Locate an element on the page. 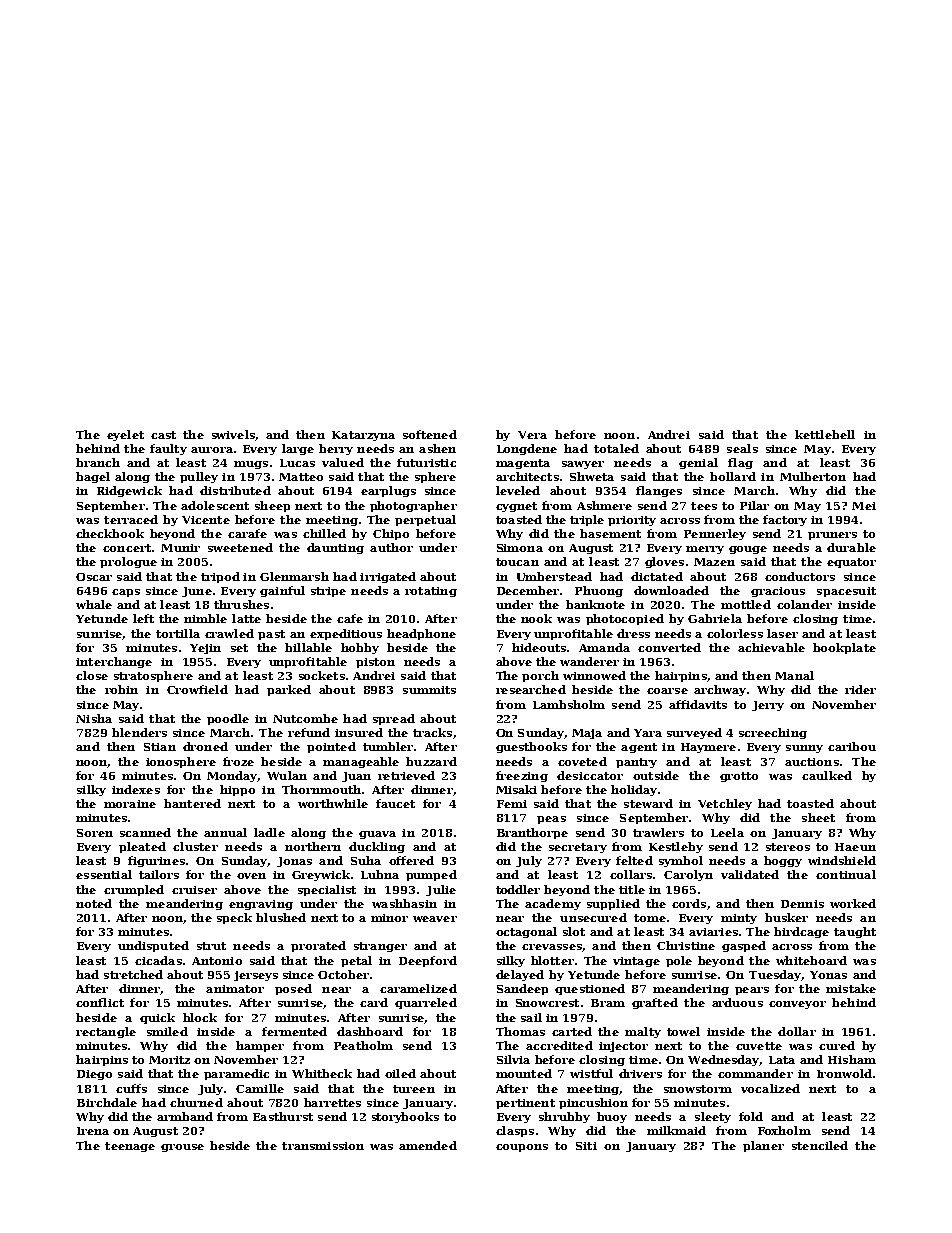 This image has width=952, height=1233. dollar is located at coordinates (797, 1031).
